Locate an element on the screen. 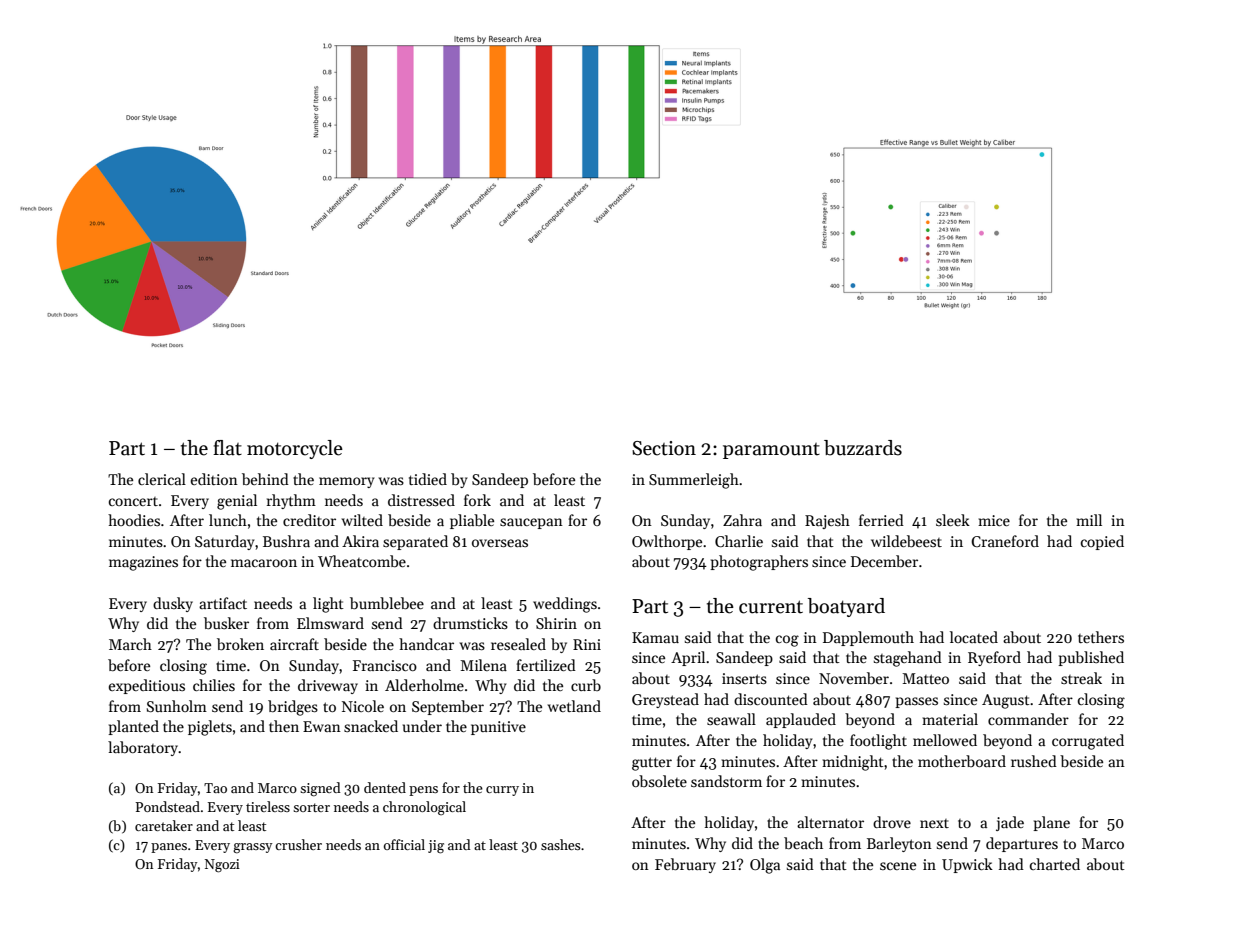 Image resolution: width=1233 pixels, height=952 pixels. streak is located at coordinates (1081, 678).
